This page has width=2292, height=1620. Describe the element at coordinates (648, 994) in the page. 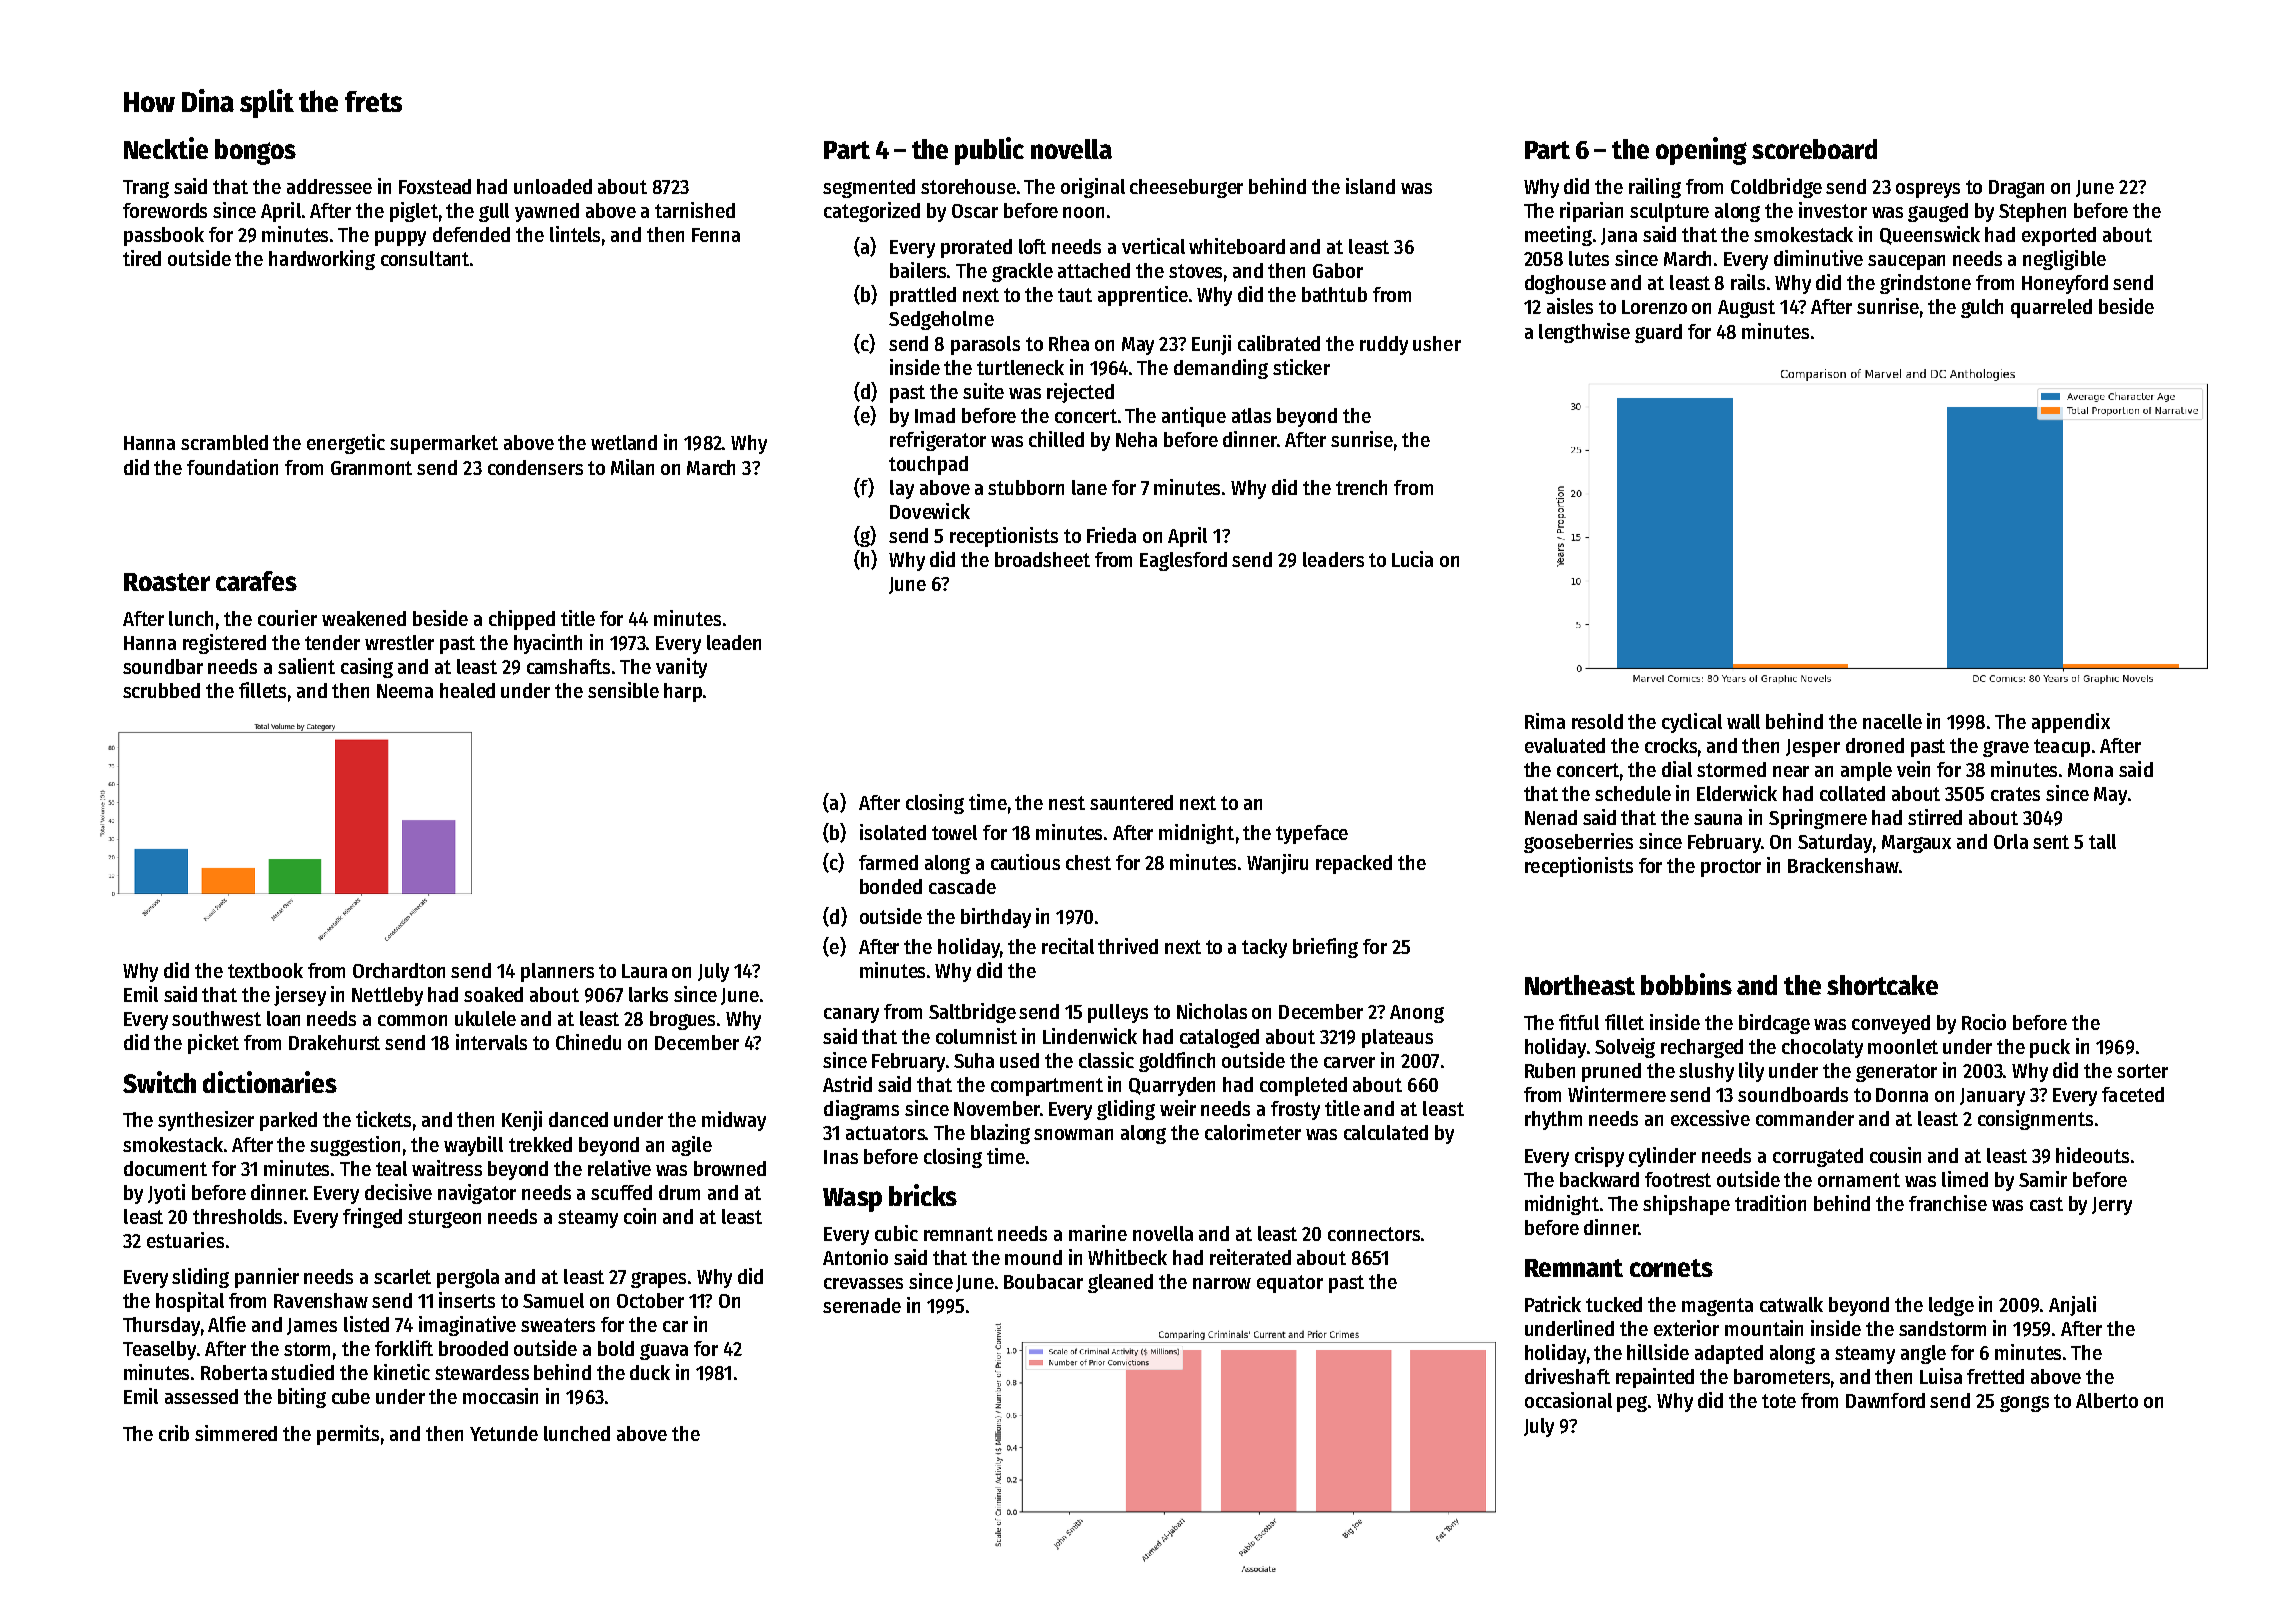

I see `larks` at that location.
